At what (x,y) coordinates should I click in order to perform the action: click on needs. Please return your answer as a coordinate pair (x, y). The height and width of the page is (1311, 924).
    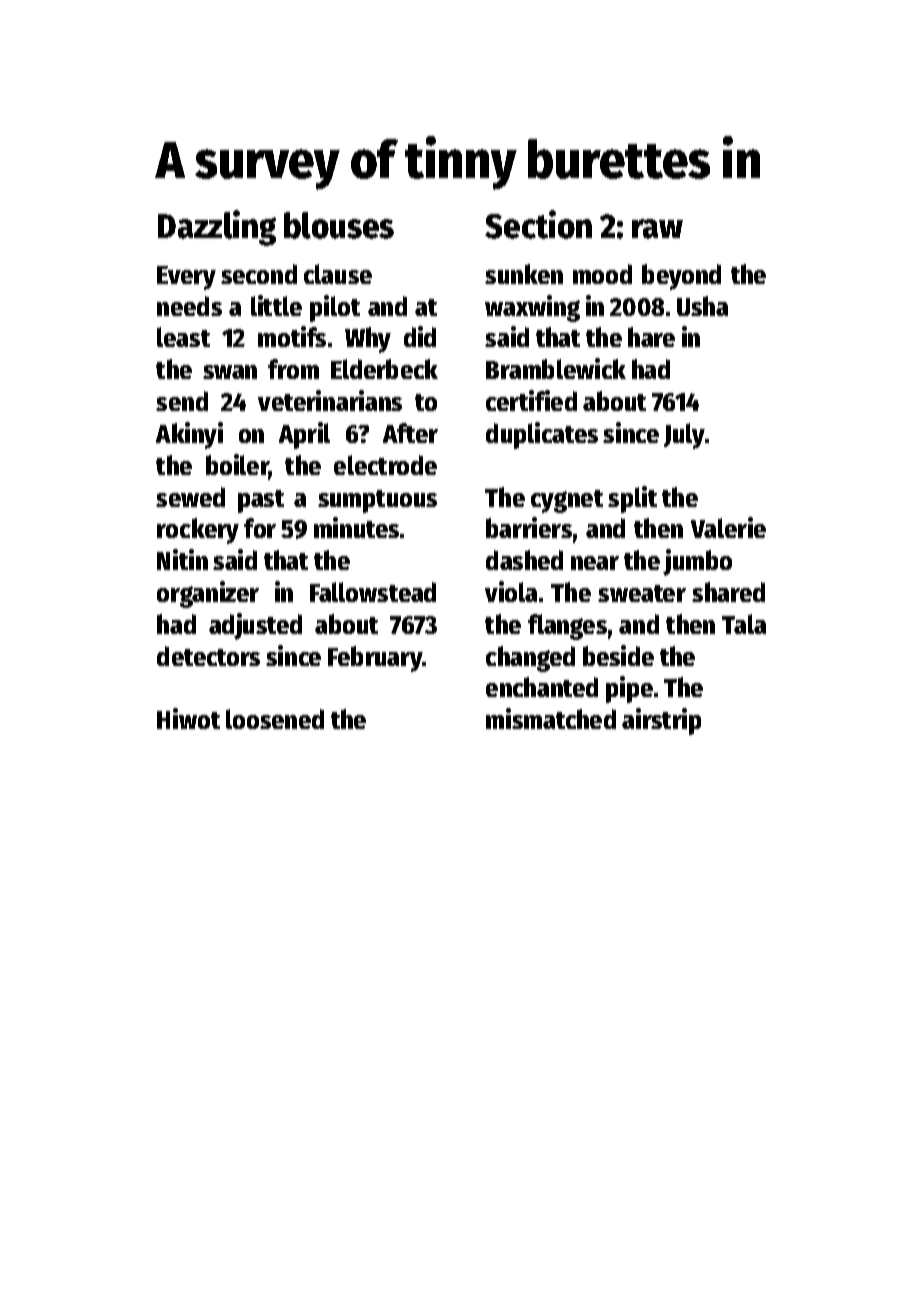
    Looking at the image, I should click on (189, 306).
